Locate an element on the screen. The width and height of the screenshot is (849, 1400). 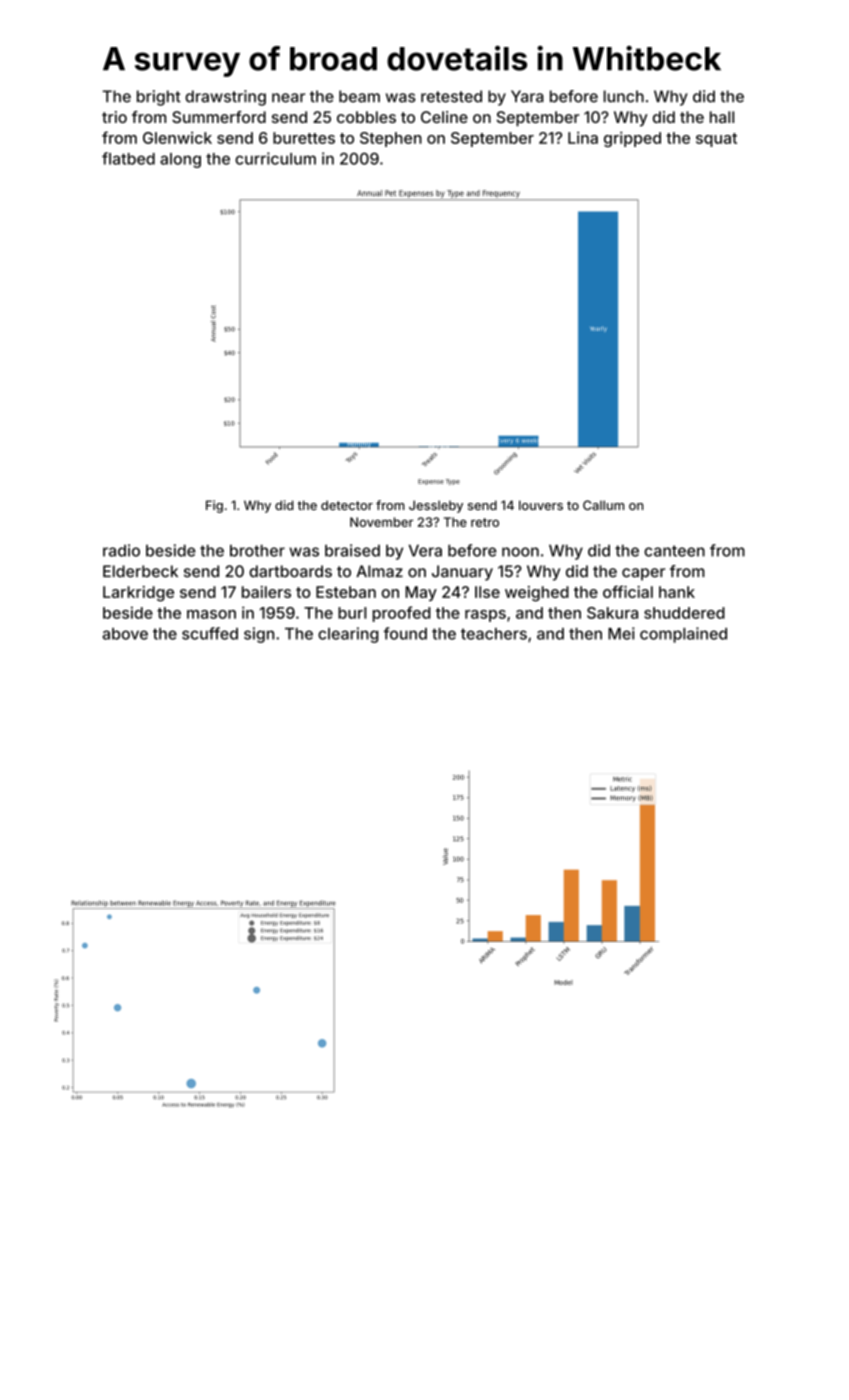
curriculum is located at coordinates (275, 158).
